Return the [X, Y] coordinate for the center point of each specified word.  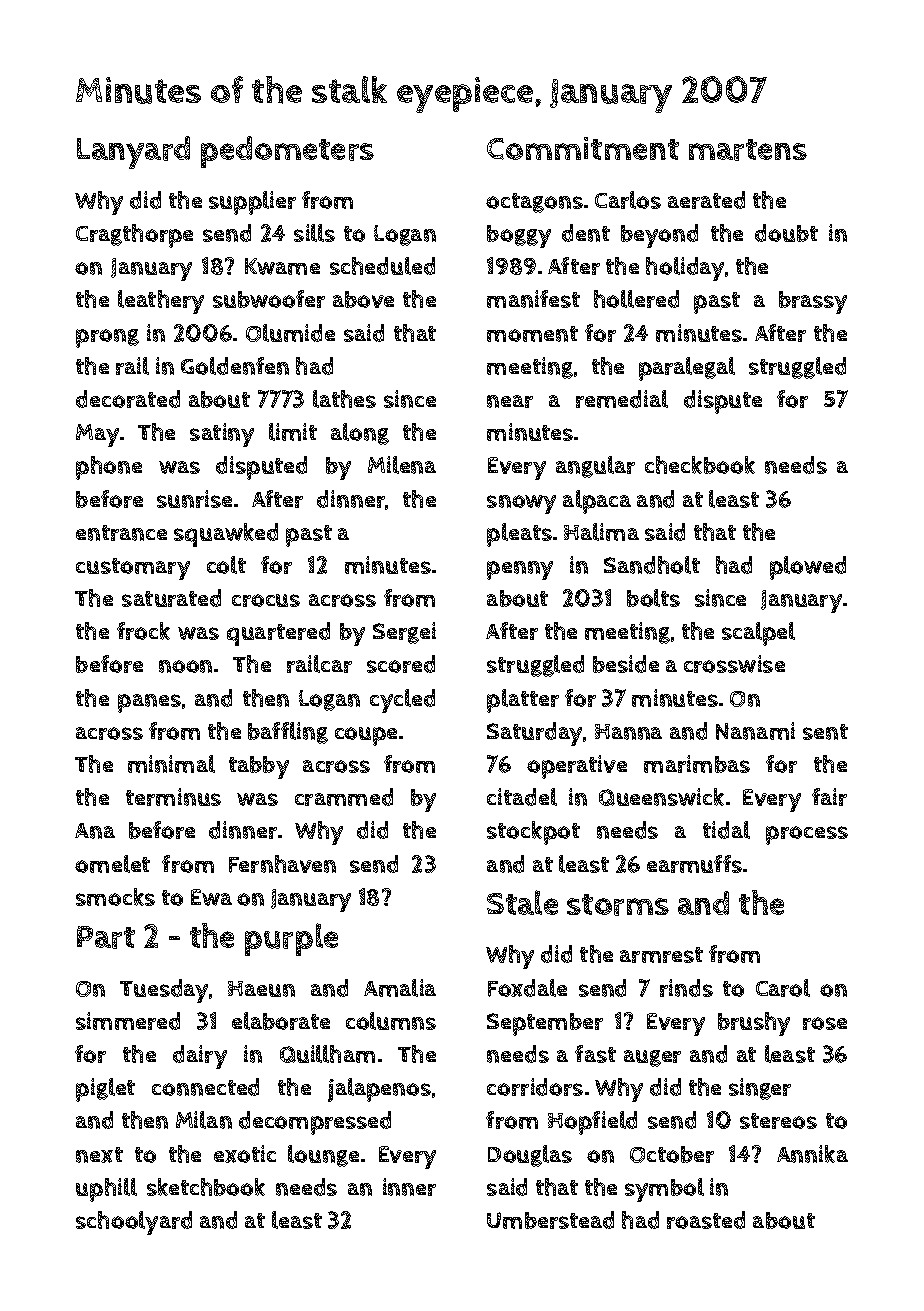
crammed [344, 797]
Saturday [534, 734]
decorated [128, 399]
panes [149, 703]
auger [652, 1058]
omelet [112, 864]
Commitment [583, 148]
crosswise [734, 664]
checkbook [700, 465]
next [99, 1155]
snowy [521, 504]
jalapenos [379, 1090]
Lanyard [133, 152]
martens [748, 150]
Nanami [755, 731]
